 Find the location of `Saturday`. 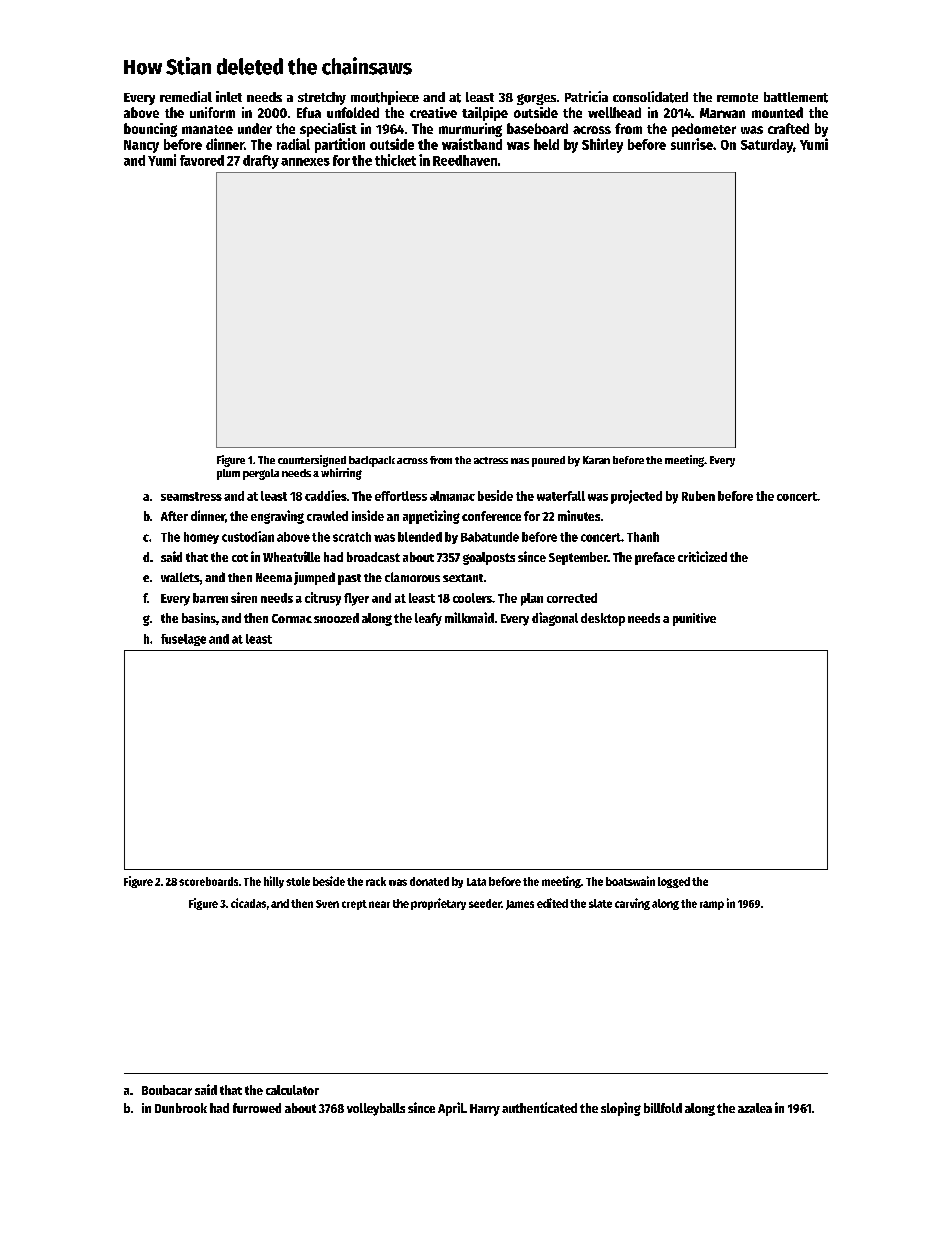

Saturday is located at coordinates (767, 146).
